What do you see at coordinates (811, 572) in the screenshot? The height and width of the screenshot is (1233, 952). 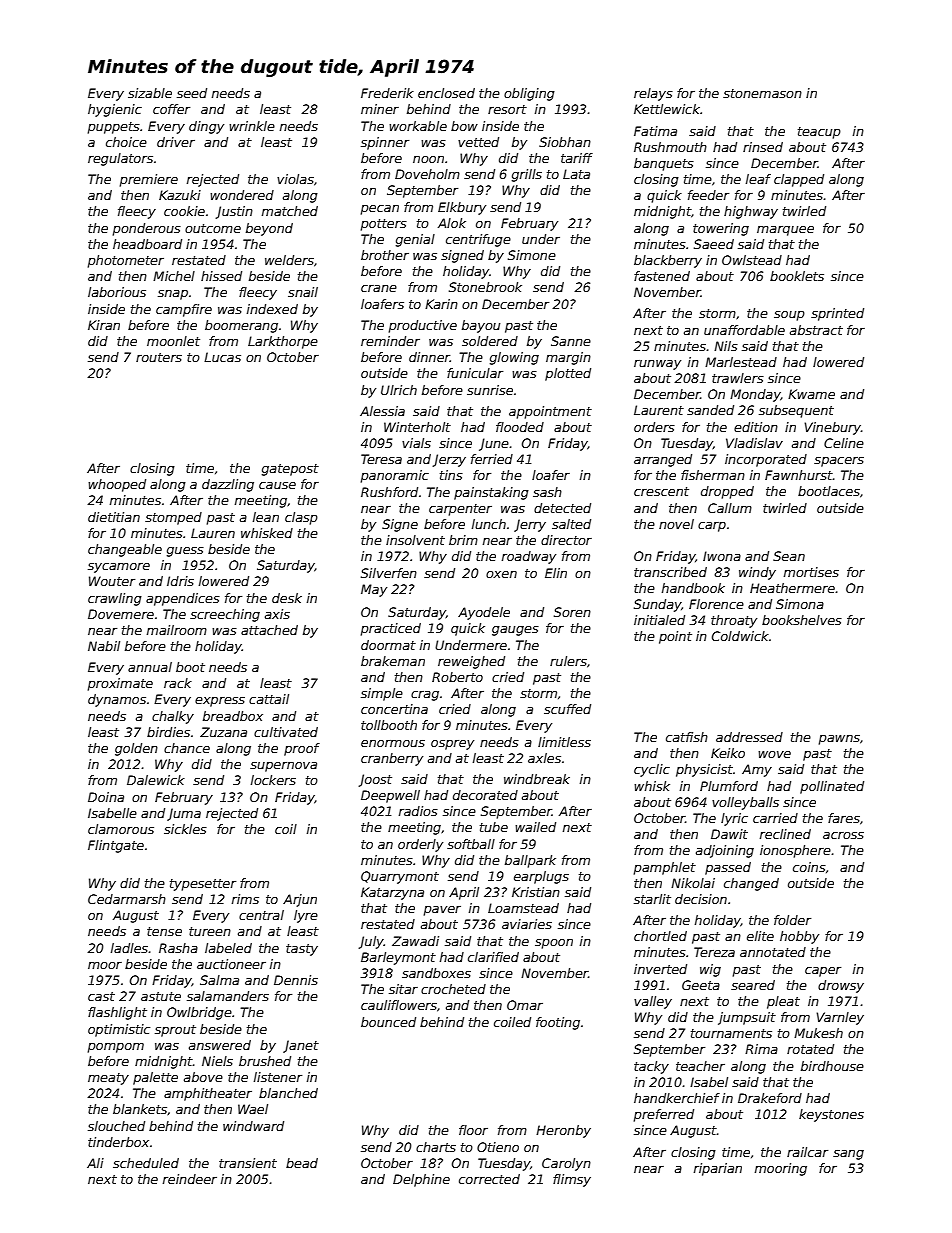 I see `mortises` at bounding box center [811, 572].
